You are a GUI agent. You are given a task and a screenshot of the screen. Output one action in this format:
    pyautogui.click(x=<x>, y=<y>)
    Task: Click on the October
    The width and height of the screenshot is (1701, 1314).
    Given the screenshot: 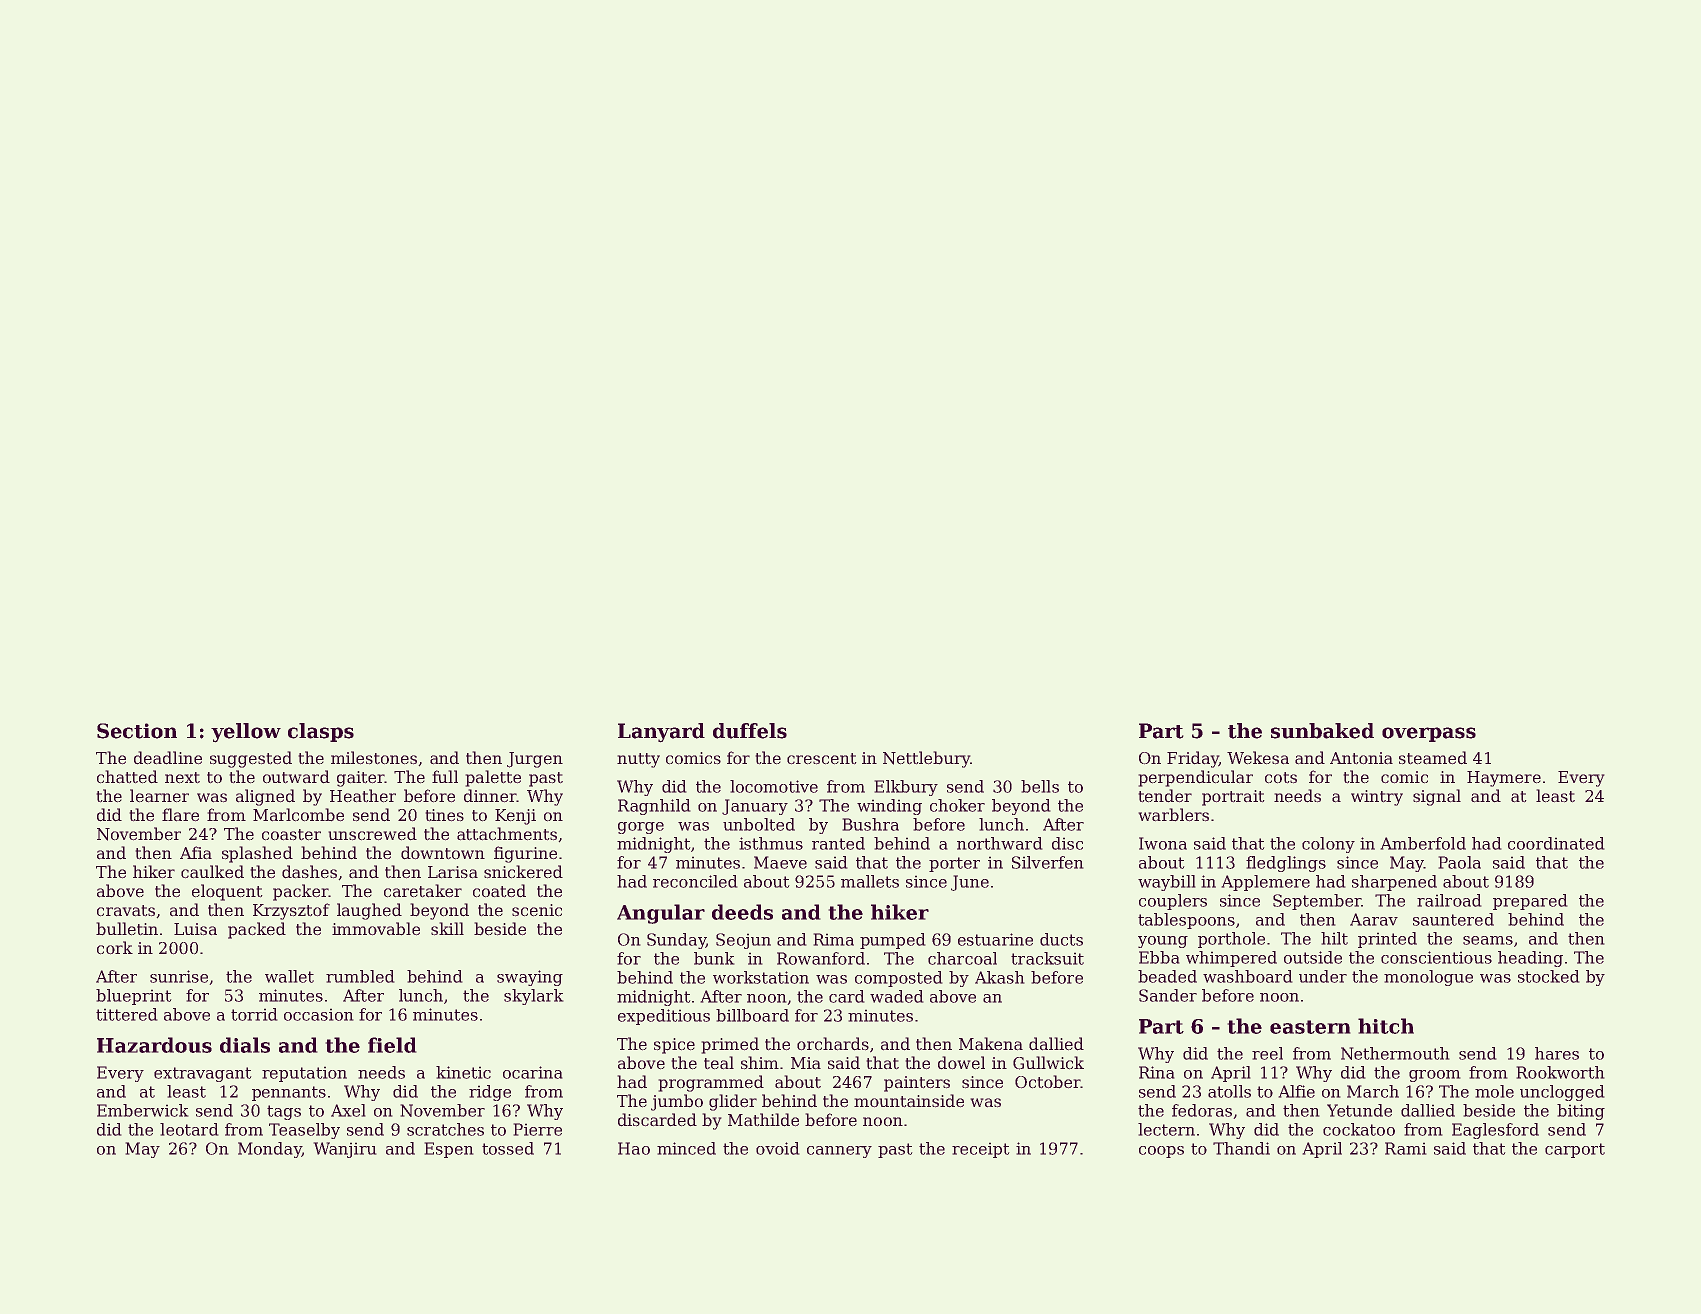 What is the action you would take?
    pyautogui.click(x=1047, y=1082)
